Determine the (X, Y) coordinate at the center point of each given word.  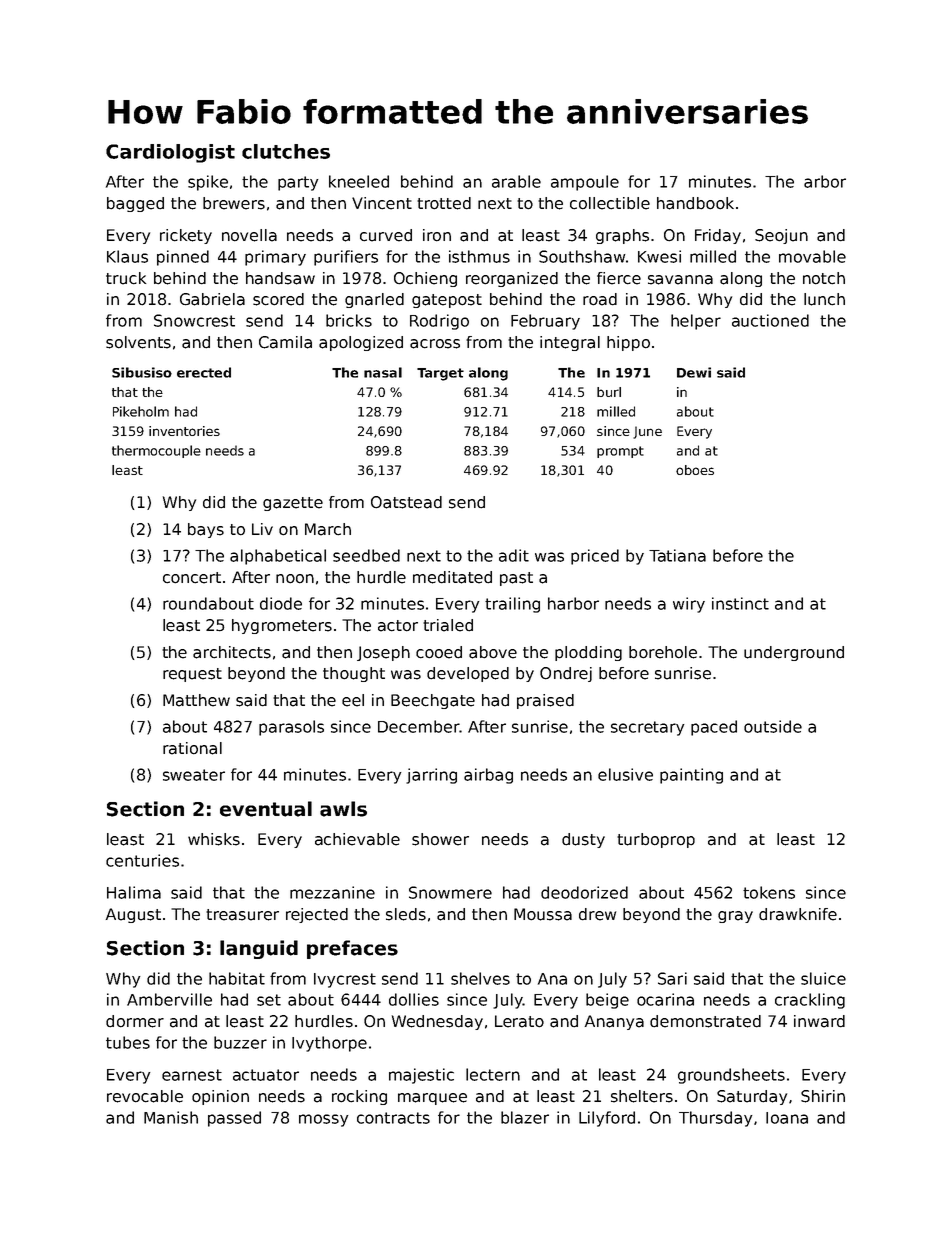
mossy (323, 1120)
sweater (194, 775)
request (192, 675)
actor (398, 626)
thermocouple (156, 451)
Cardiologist (170, 153)
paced (714, 728)
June (647, 432)
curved (386, 235)
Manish (171, 1117)
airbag (488, 776)
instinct (740, 603)
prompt (620, 452)
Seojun (781, 236)
